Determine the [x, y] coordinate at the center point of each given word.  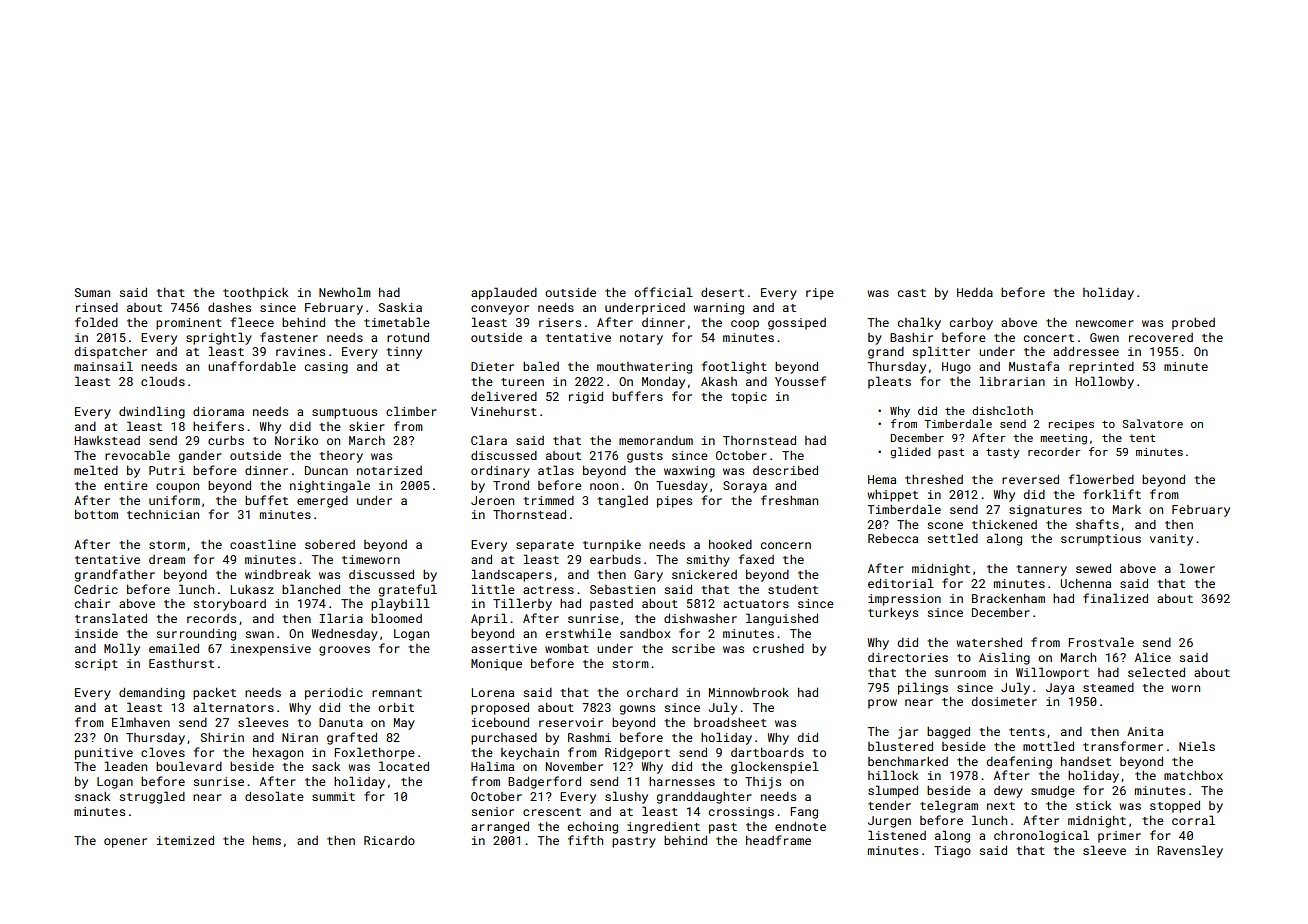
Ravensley [1190, 851]
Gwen [1104, 337]
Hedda [975, 292]
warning [719, 309]
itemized [185, 840]
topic [749, 398]
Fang [804, 813]
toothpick [255, 294]
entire [126, 485]
